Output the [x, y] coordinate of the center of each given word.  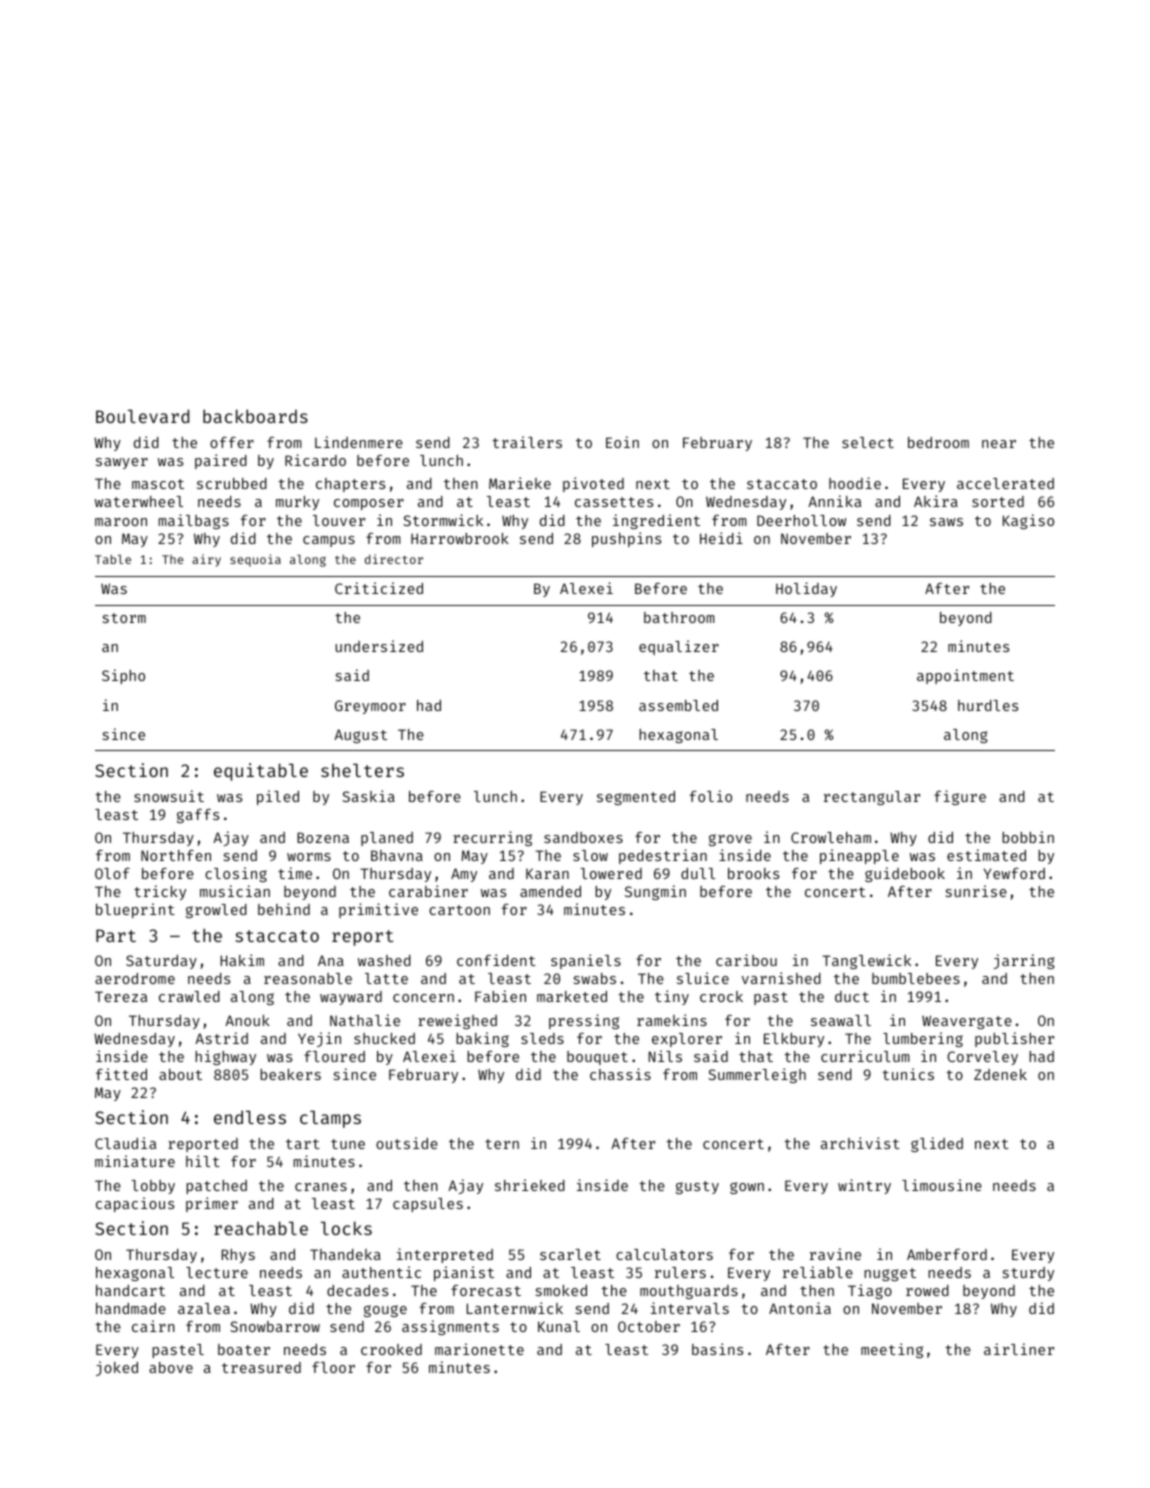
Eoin [622, 442]
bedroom [938, 442]
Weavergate [967, 1022]
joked [117, 1368]
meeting [892, 1350]
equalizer [679, 647]
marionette [479, 1349]
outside [407, 1143]
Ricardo [315, 460]
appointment [965, 676]
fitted [121, 1074]
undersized [379, 646]
